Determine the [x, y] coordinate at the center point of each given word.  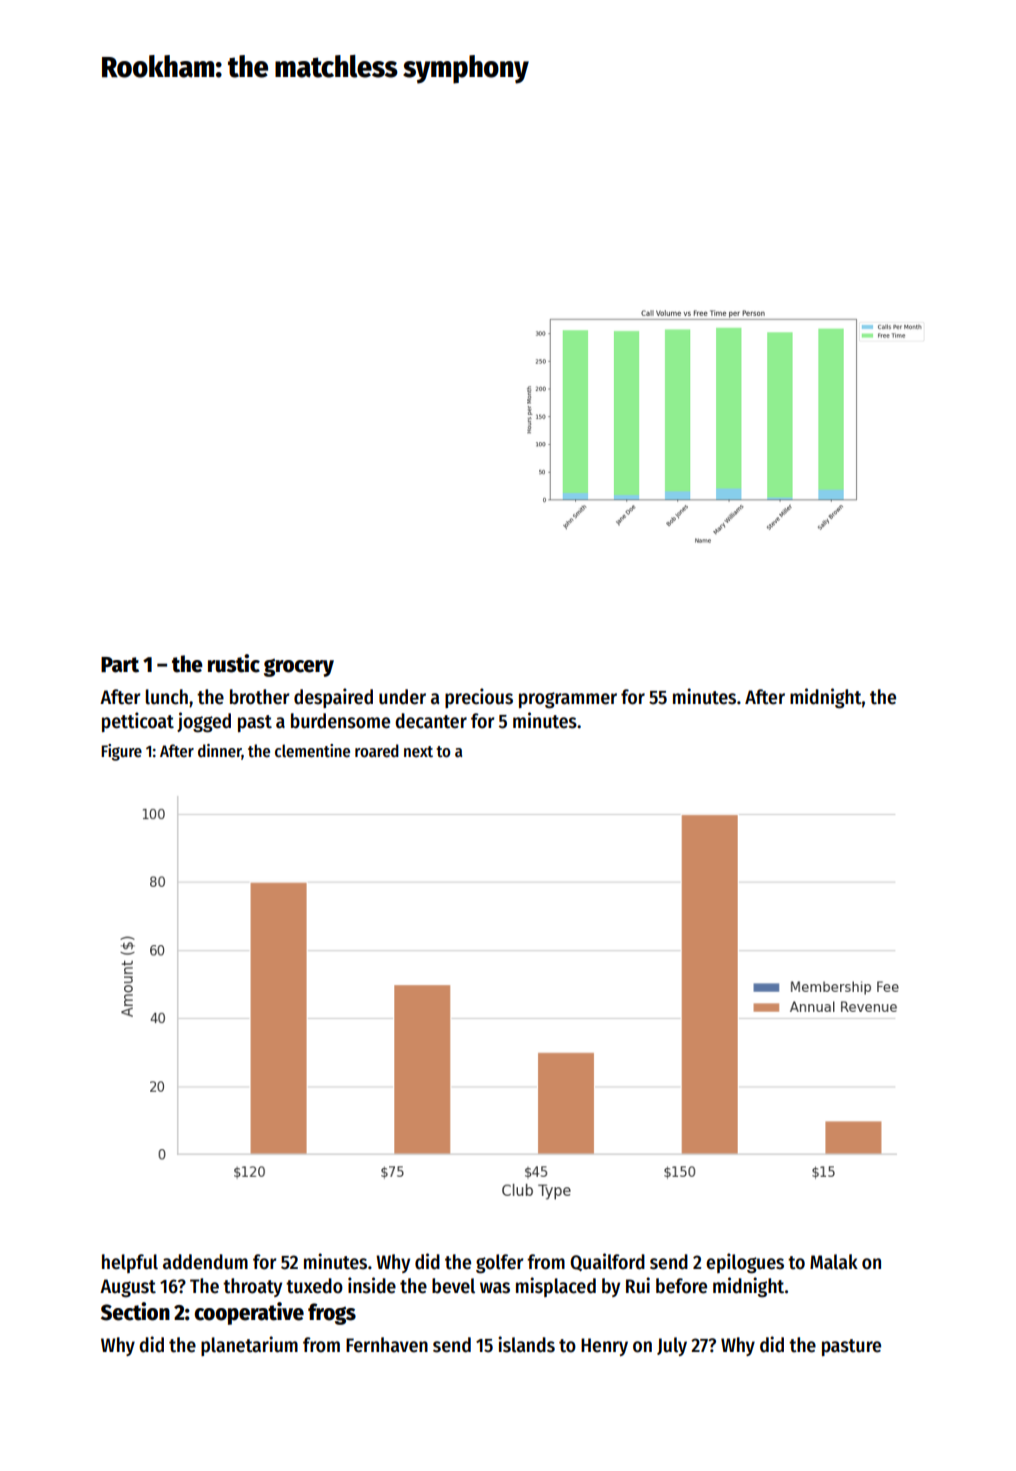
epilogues [745, 1263]
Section [135, 1311]
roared [377, 751]
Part [120, 665]
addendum [205, 1262]
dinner [220, 752]
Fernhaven [387, 1345]
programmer [568, 700]
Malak [834, 1262]
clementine [312, 751]
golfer [499, 1264]
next [418, 752]
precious [479, 698]
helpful [130, 1263]
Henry [604, 1347]
